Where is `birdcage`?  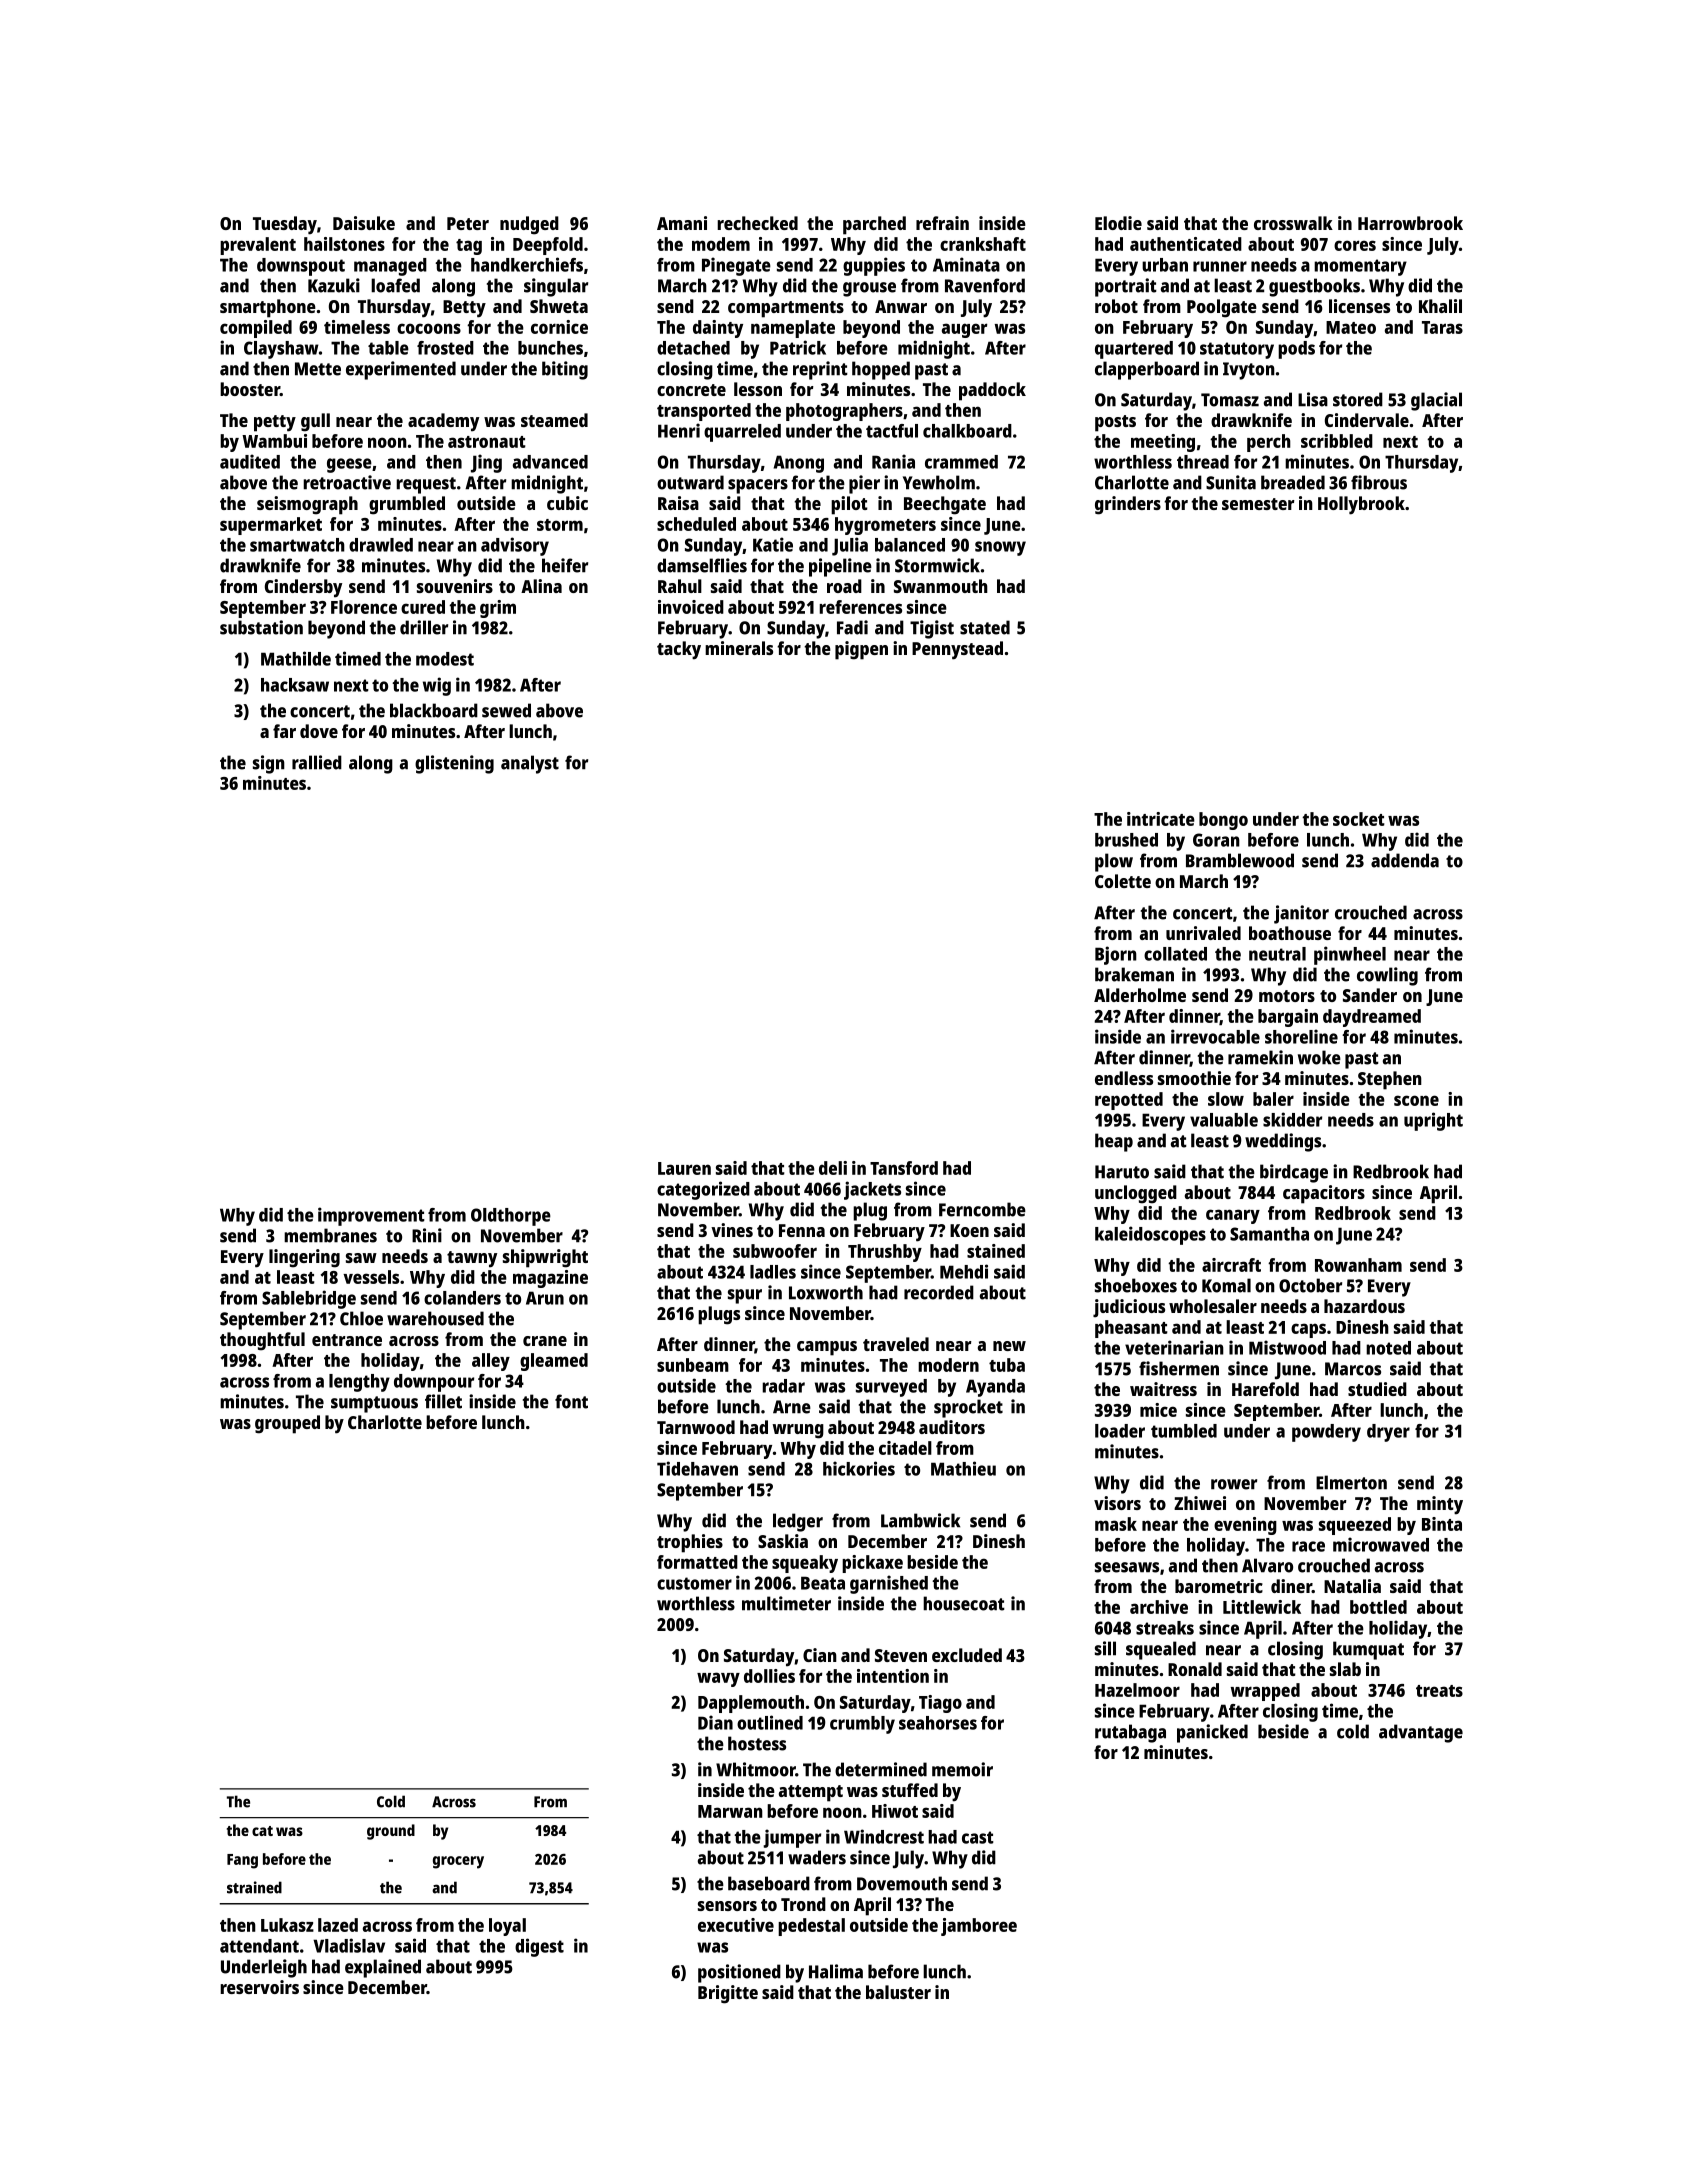
birdcage is located at coordinates (1294, 1173).
